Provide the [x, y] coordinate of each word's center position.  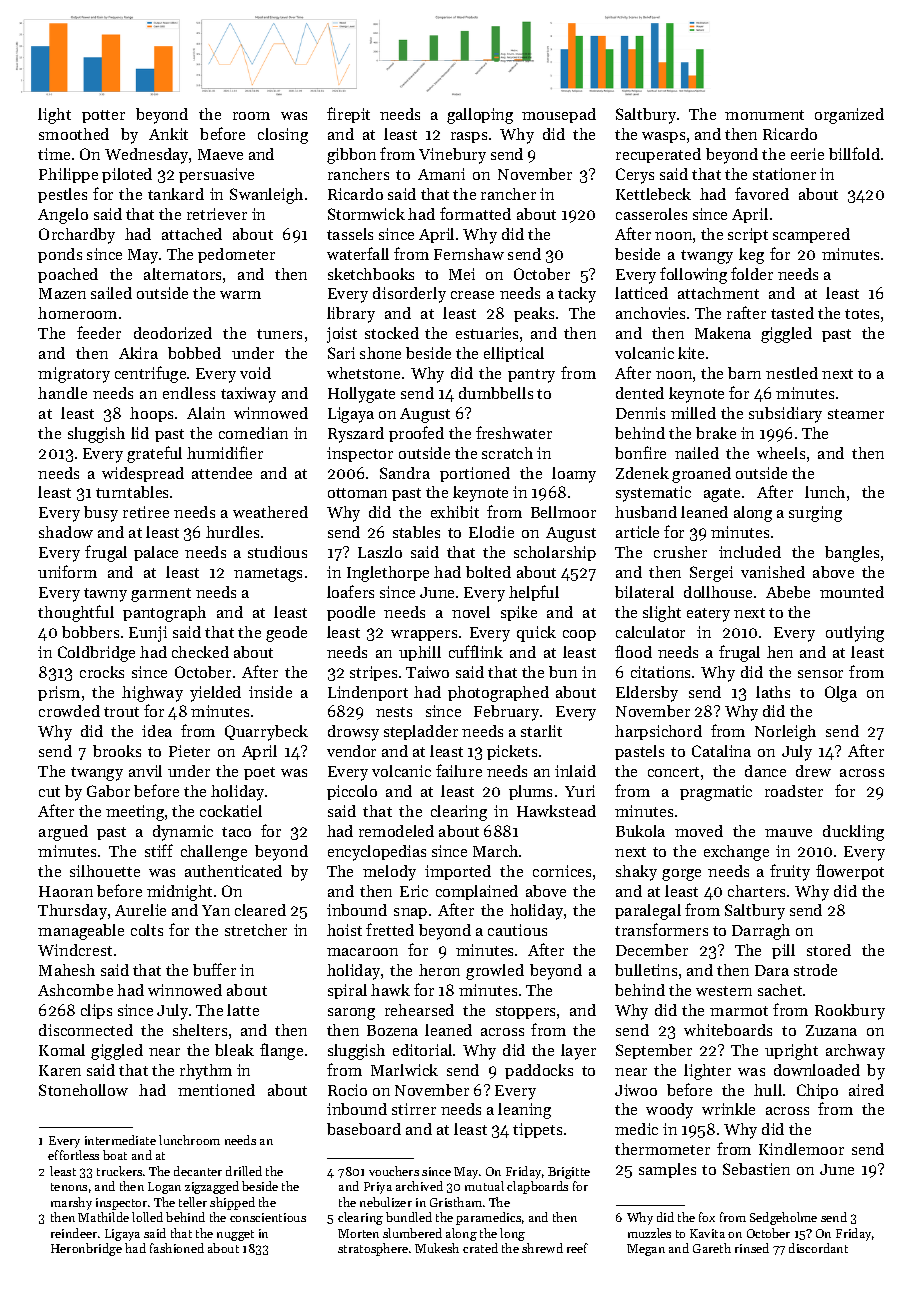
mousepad [559, 115]
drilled [244, 1171]
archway [855, 1052]
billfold [854, 153]
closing [283, 136]
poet [259, 773]
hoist [344, 930]
